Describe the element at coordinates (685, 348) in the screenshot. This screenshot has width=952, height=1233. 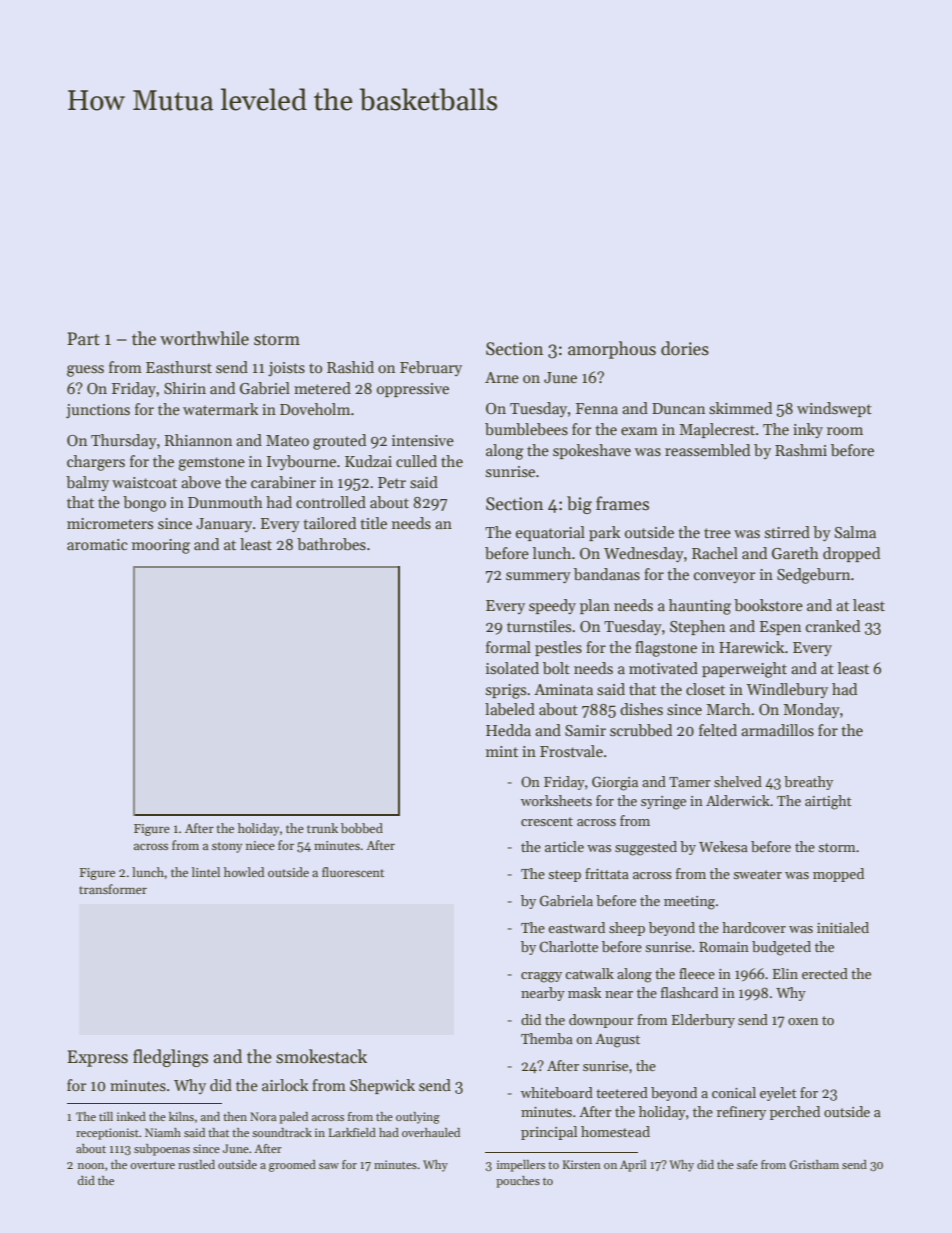
I see `dories` at that location.
